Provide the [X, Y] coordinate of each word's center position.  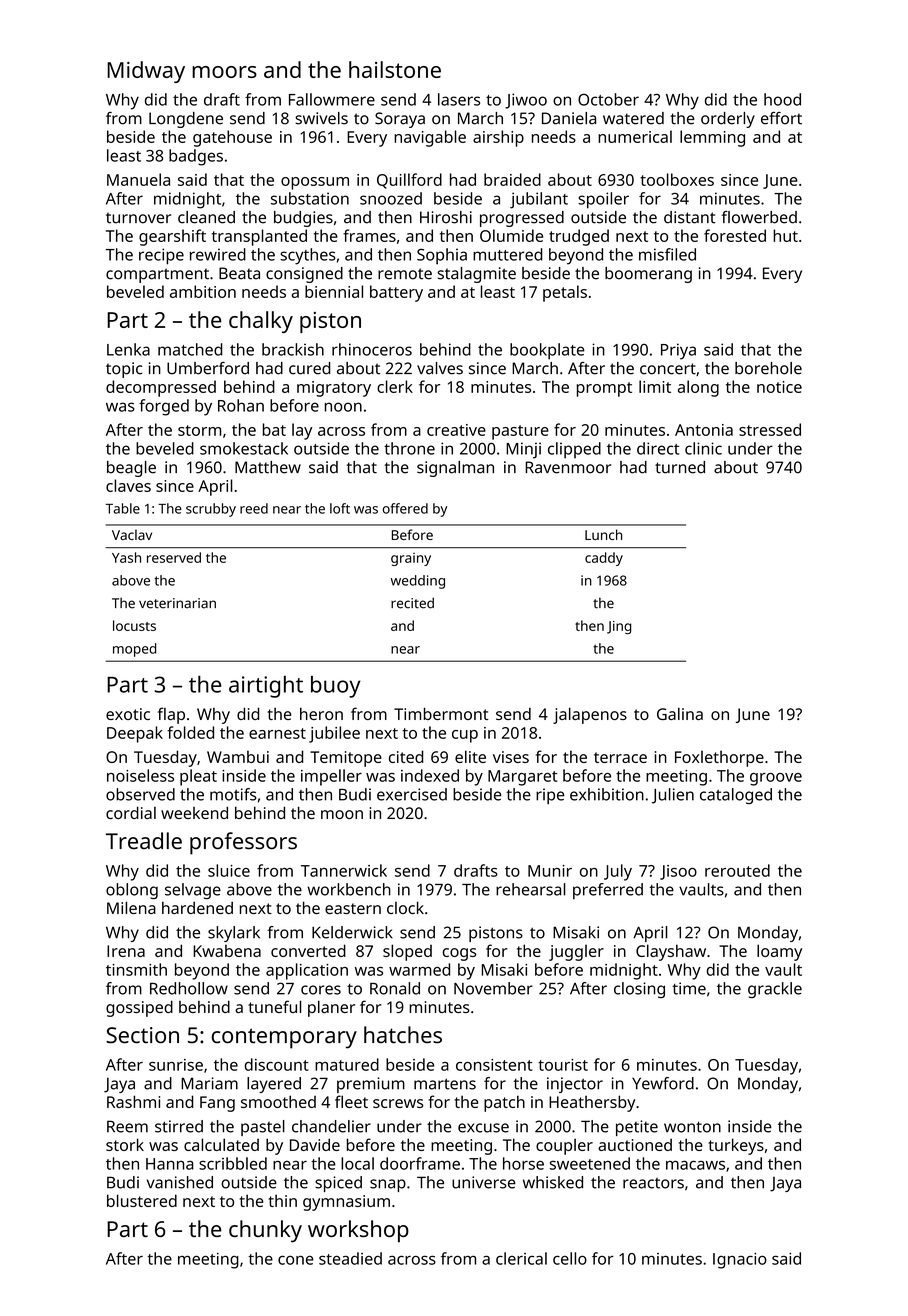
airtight [266, 687]
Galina [680, 714]
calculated [221, 1144]
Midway [146, 72]
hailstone [395, 69]
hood [782, 99]
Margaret [522, 778]
